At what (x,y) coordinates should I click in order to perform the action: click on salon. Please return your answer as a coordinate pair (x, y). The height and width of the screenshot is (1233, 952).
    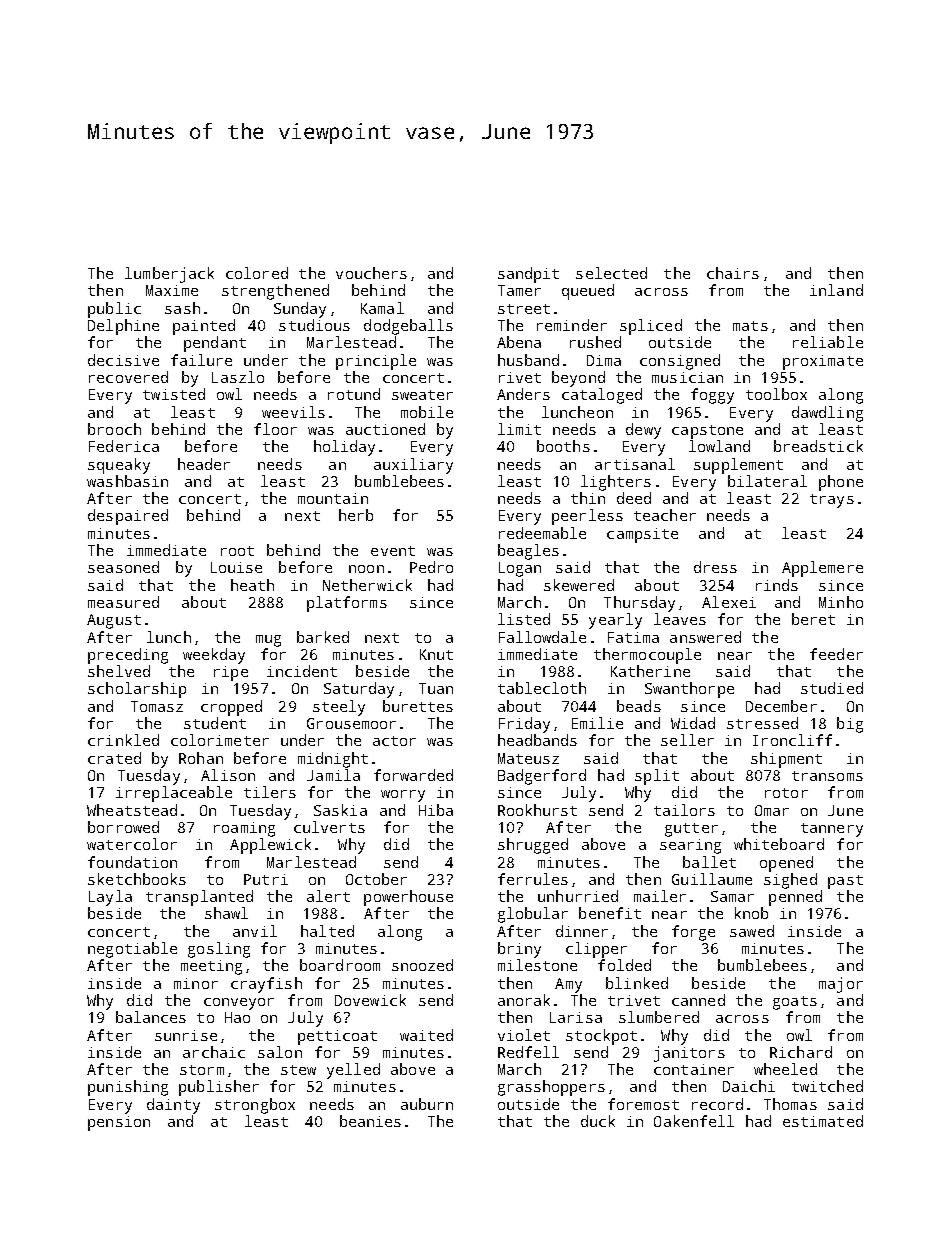
    Looking at the image, I should click on (280, 1052).
